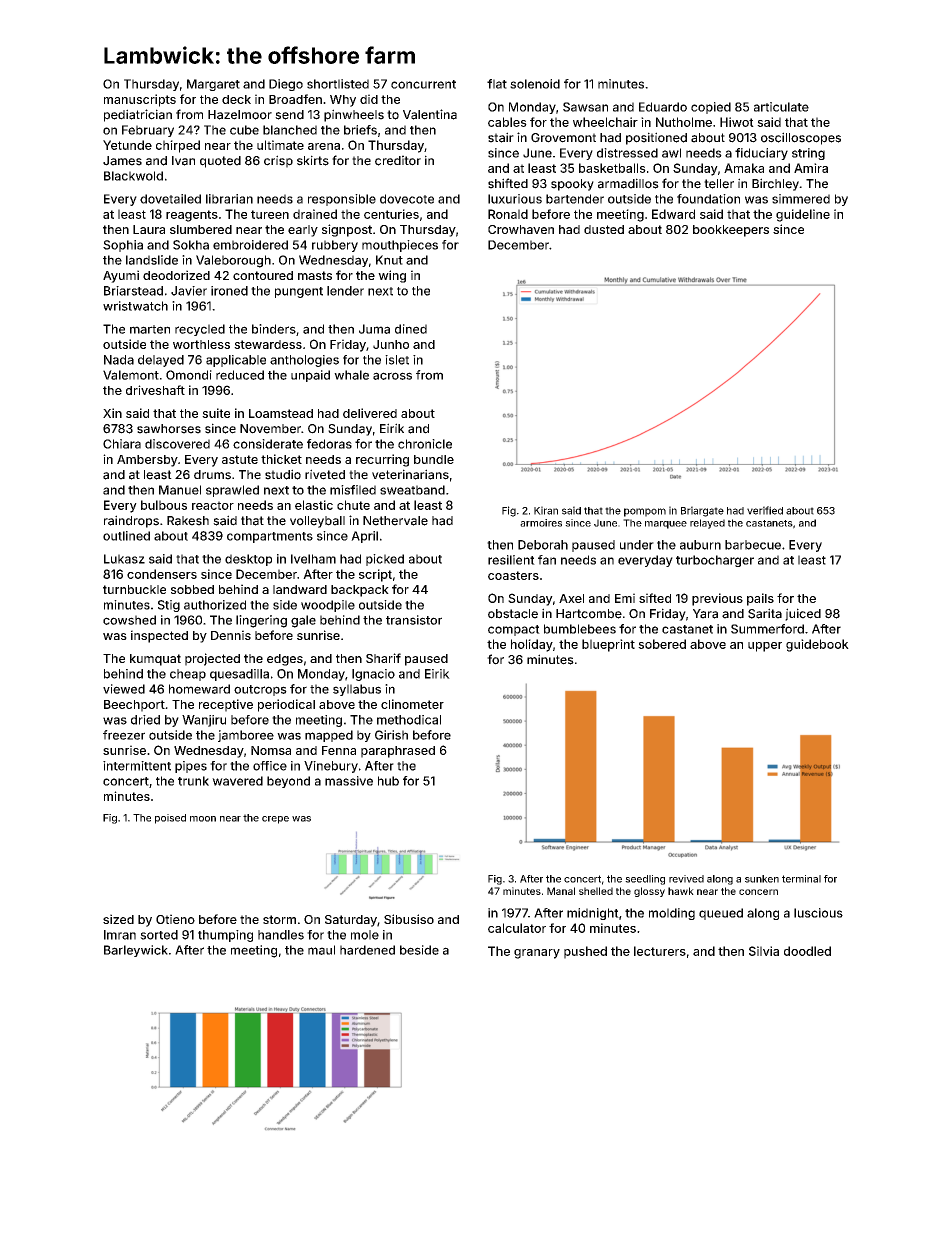  I want to click on revived, so click(686, 879).
